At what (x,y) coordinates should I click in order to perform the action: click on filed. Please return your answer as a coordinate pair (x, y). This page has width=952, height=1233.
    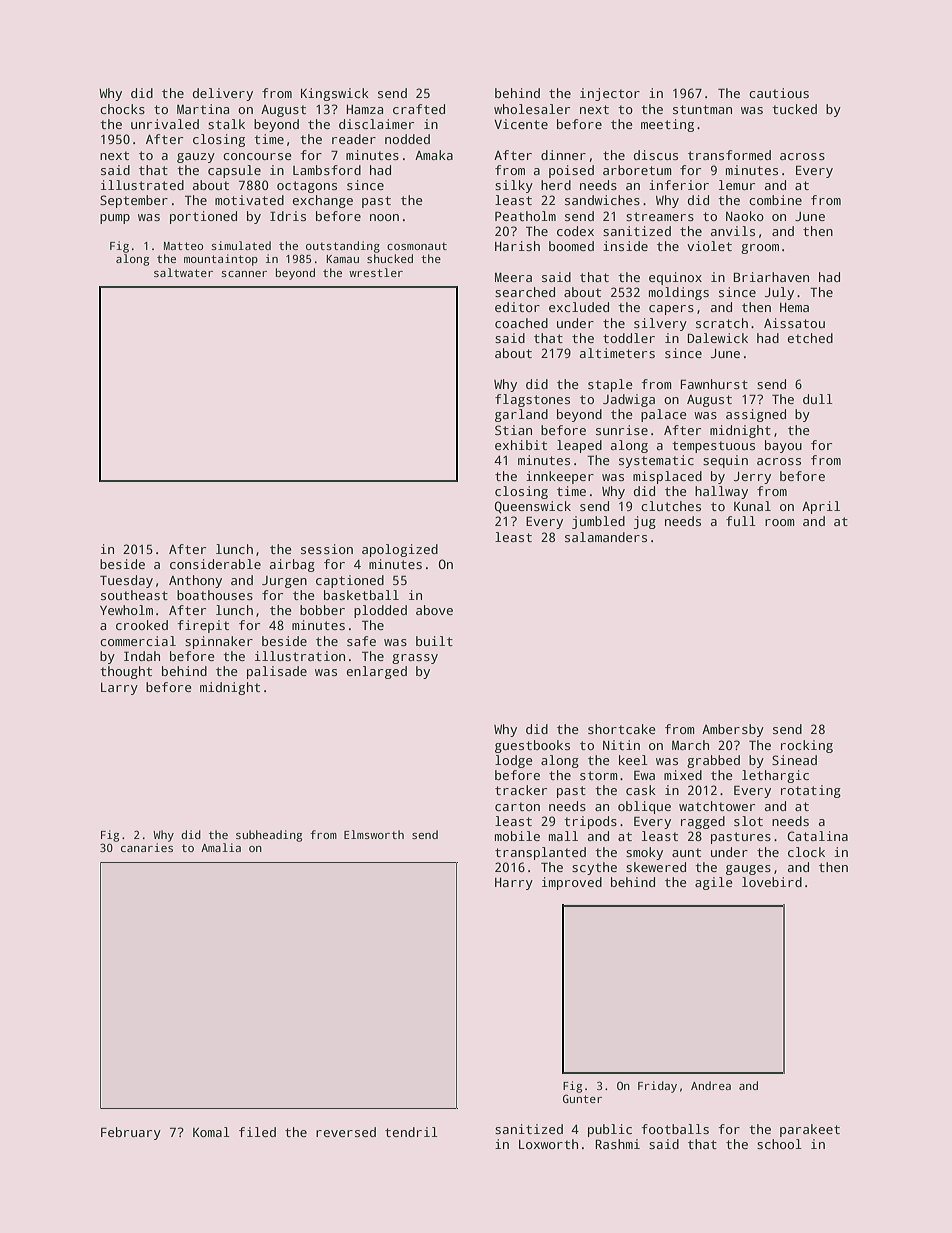
    Looking at the image, I should click on (257, 1132).
